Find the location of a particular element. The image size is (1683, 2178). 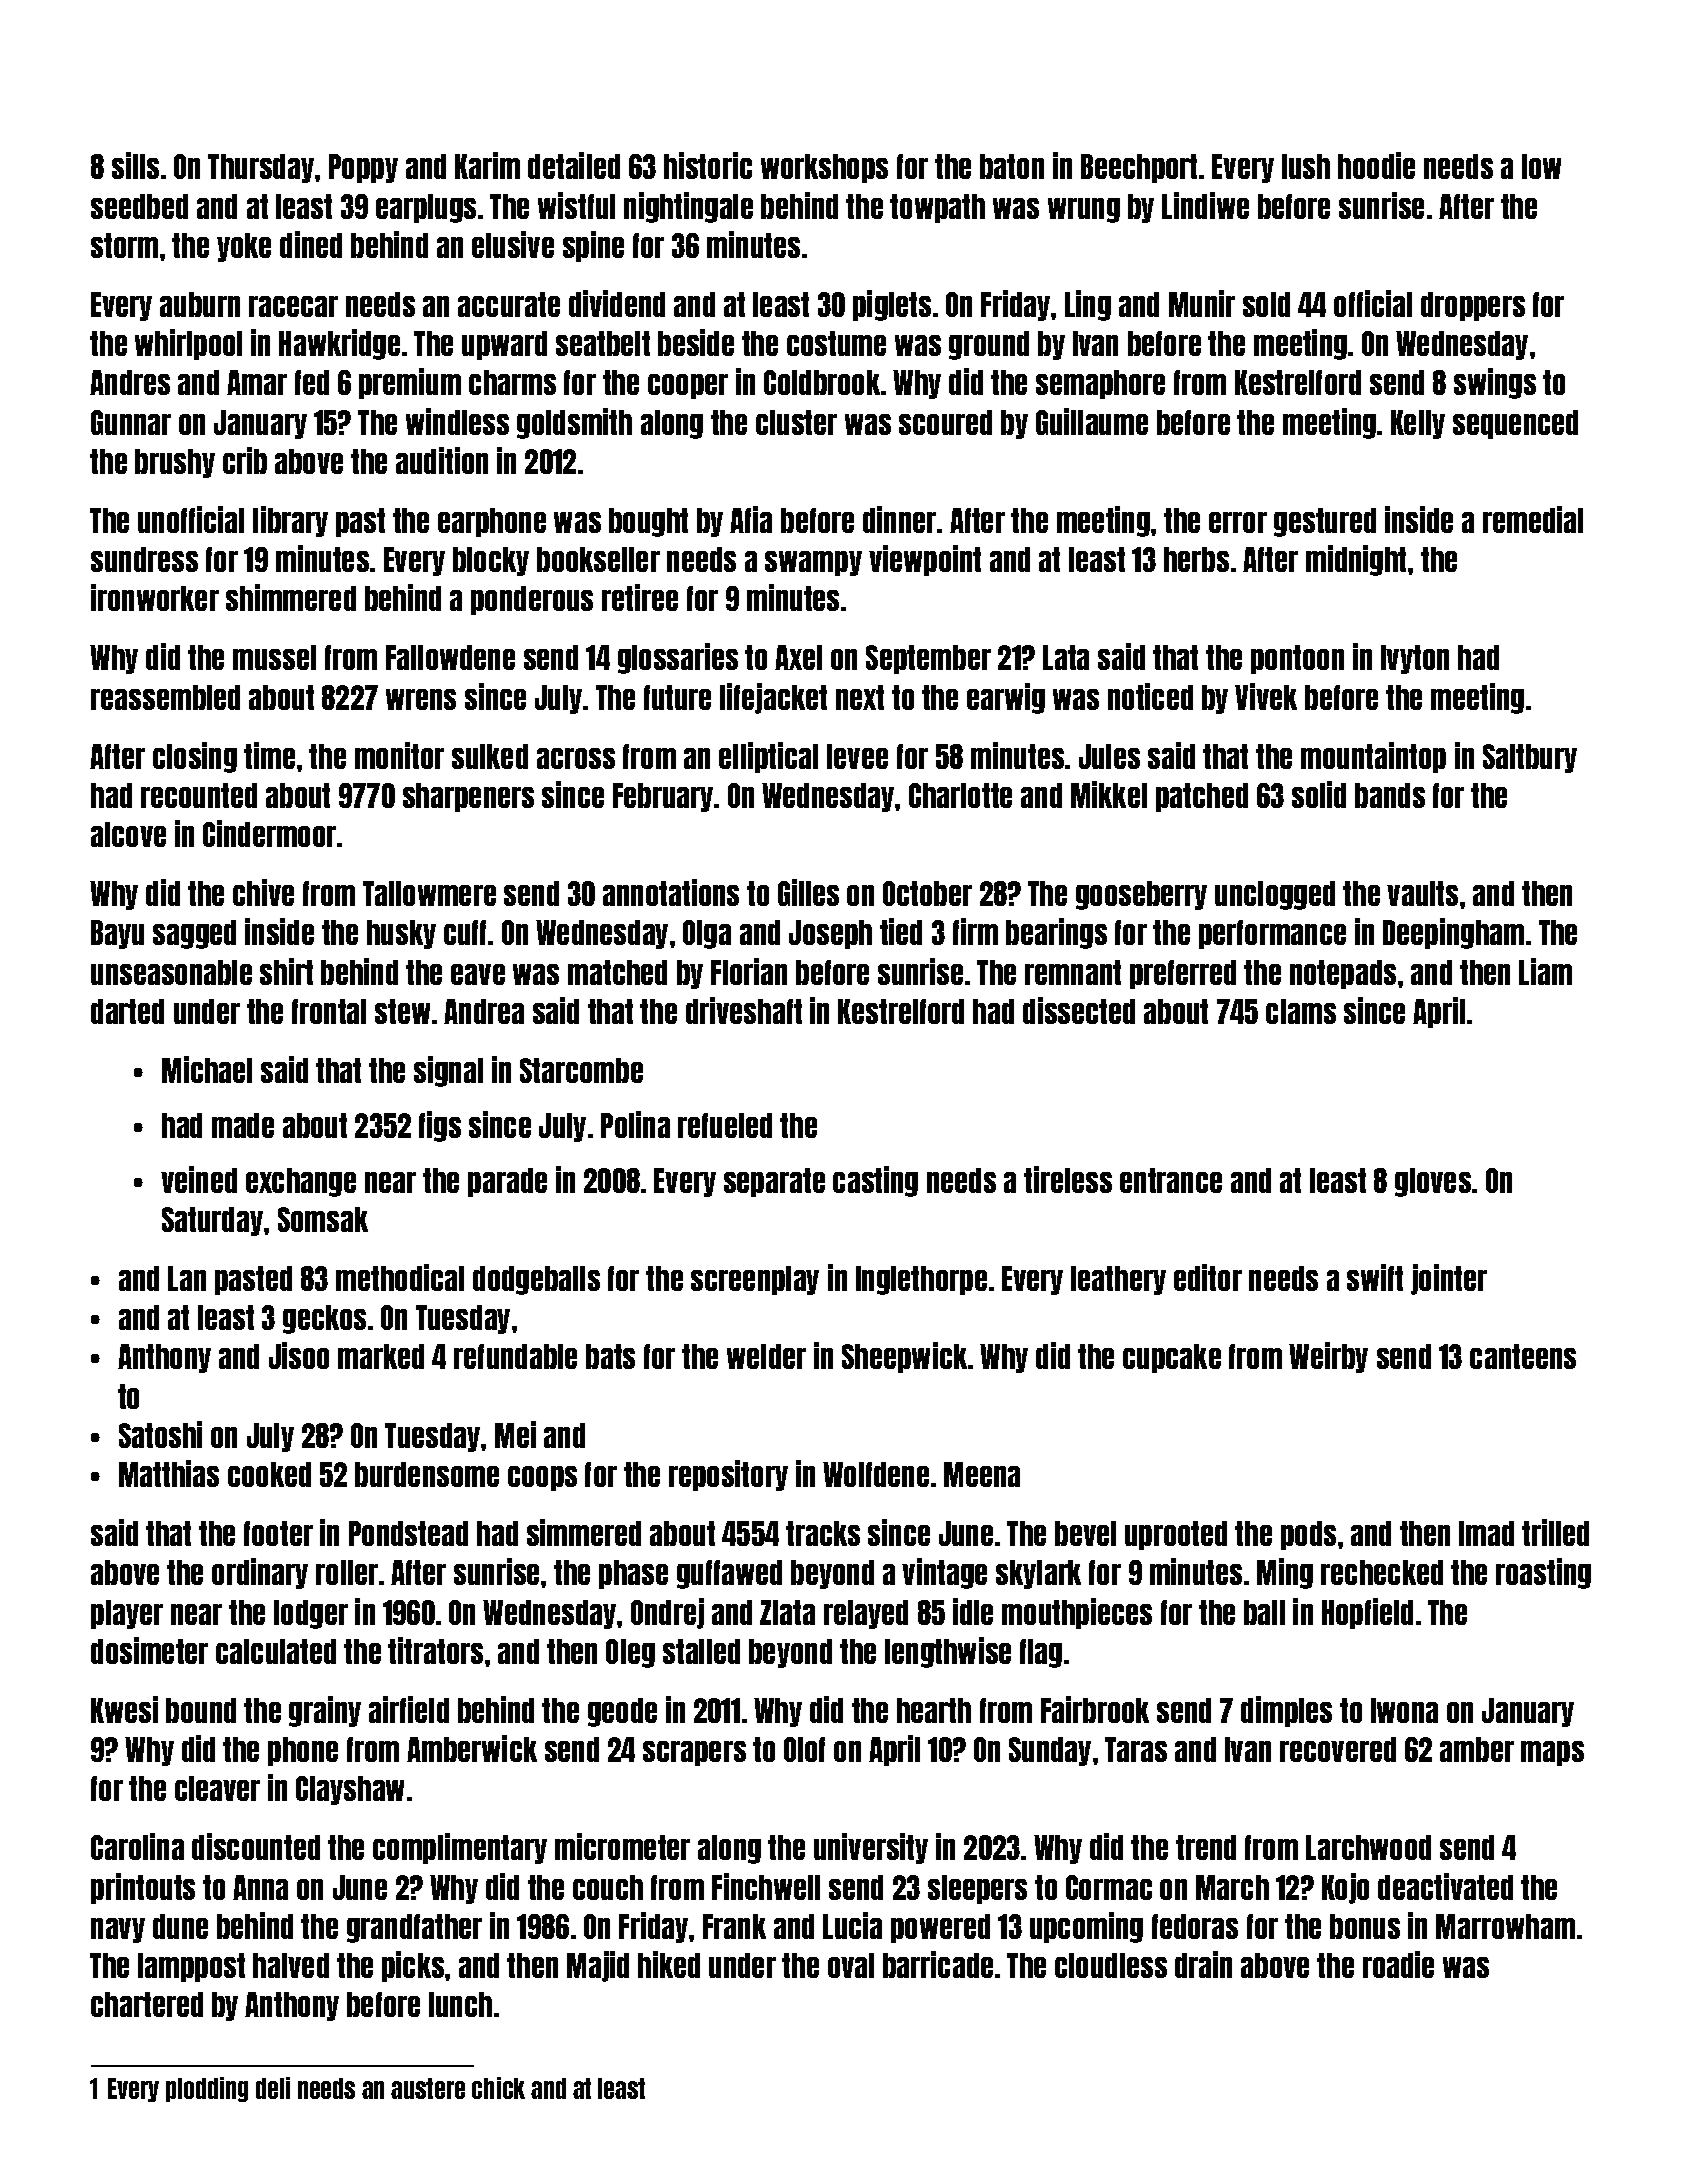

sills is located at coordinates (135, 165).
